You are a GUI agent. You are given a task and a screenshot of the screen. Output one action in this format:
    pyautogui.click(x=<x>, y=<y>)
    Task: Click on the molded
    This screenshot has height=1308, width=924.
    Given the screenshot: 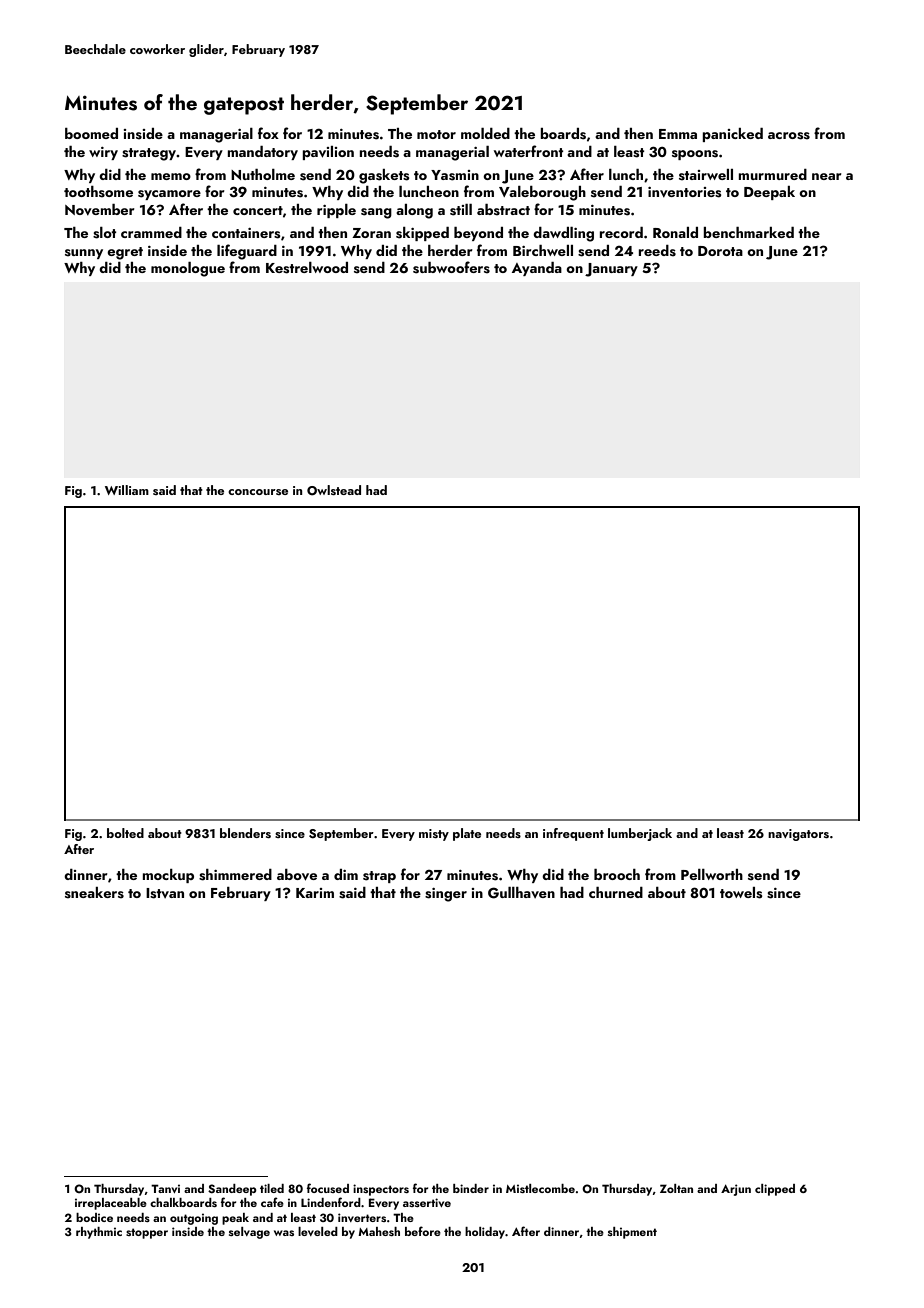 What is the action you would take?
    pyautogui.click(x=485, y=133)
